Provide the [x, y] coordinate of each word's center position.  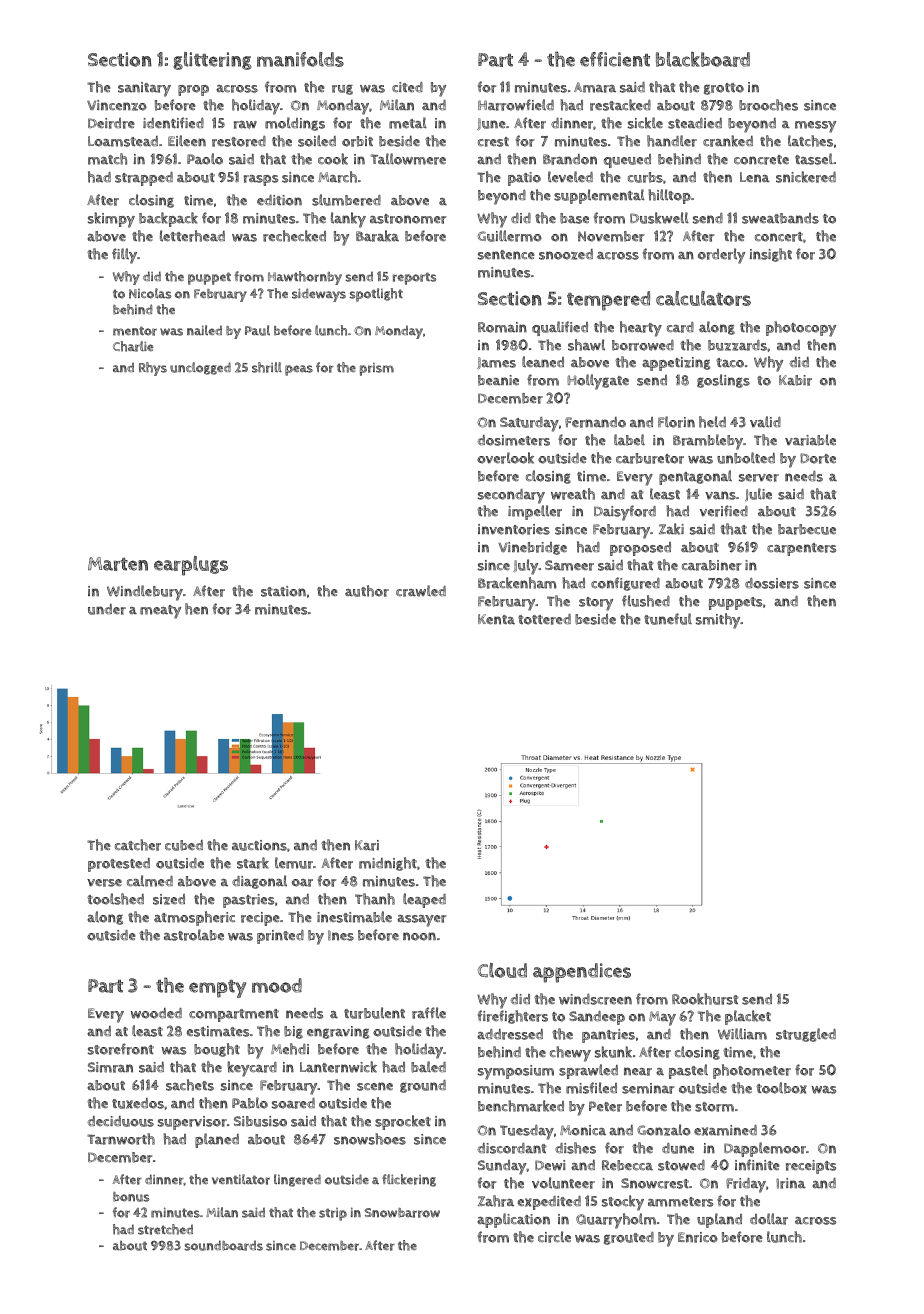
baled [428, 1067]
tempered [608, 301]
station [283, 591]
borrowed [643, 345]
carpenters [801, 549]
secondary [511, 496]
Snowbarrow [402, 1213]
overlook [505, 458]
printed [280, 937]
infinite [757, 1165]
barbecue [807, 529]
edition [279, 200]
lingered [297, 1180]
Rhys [153, 369]
